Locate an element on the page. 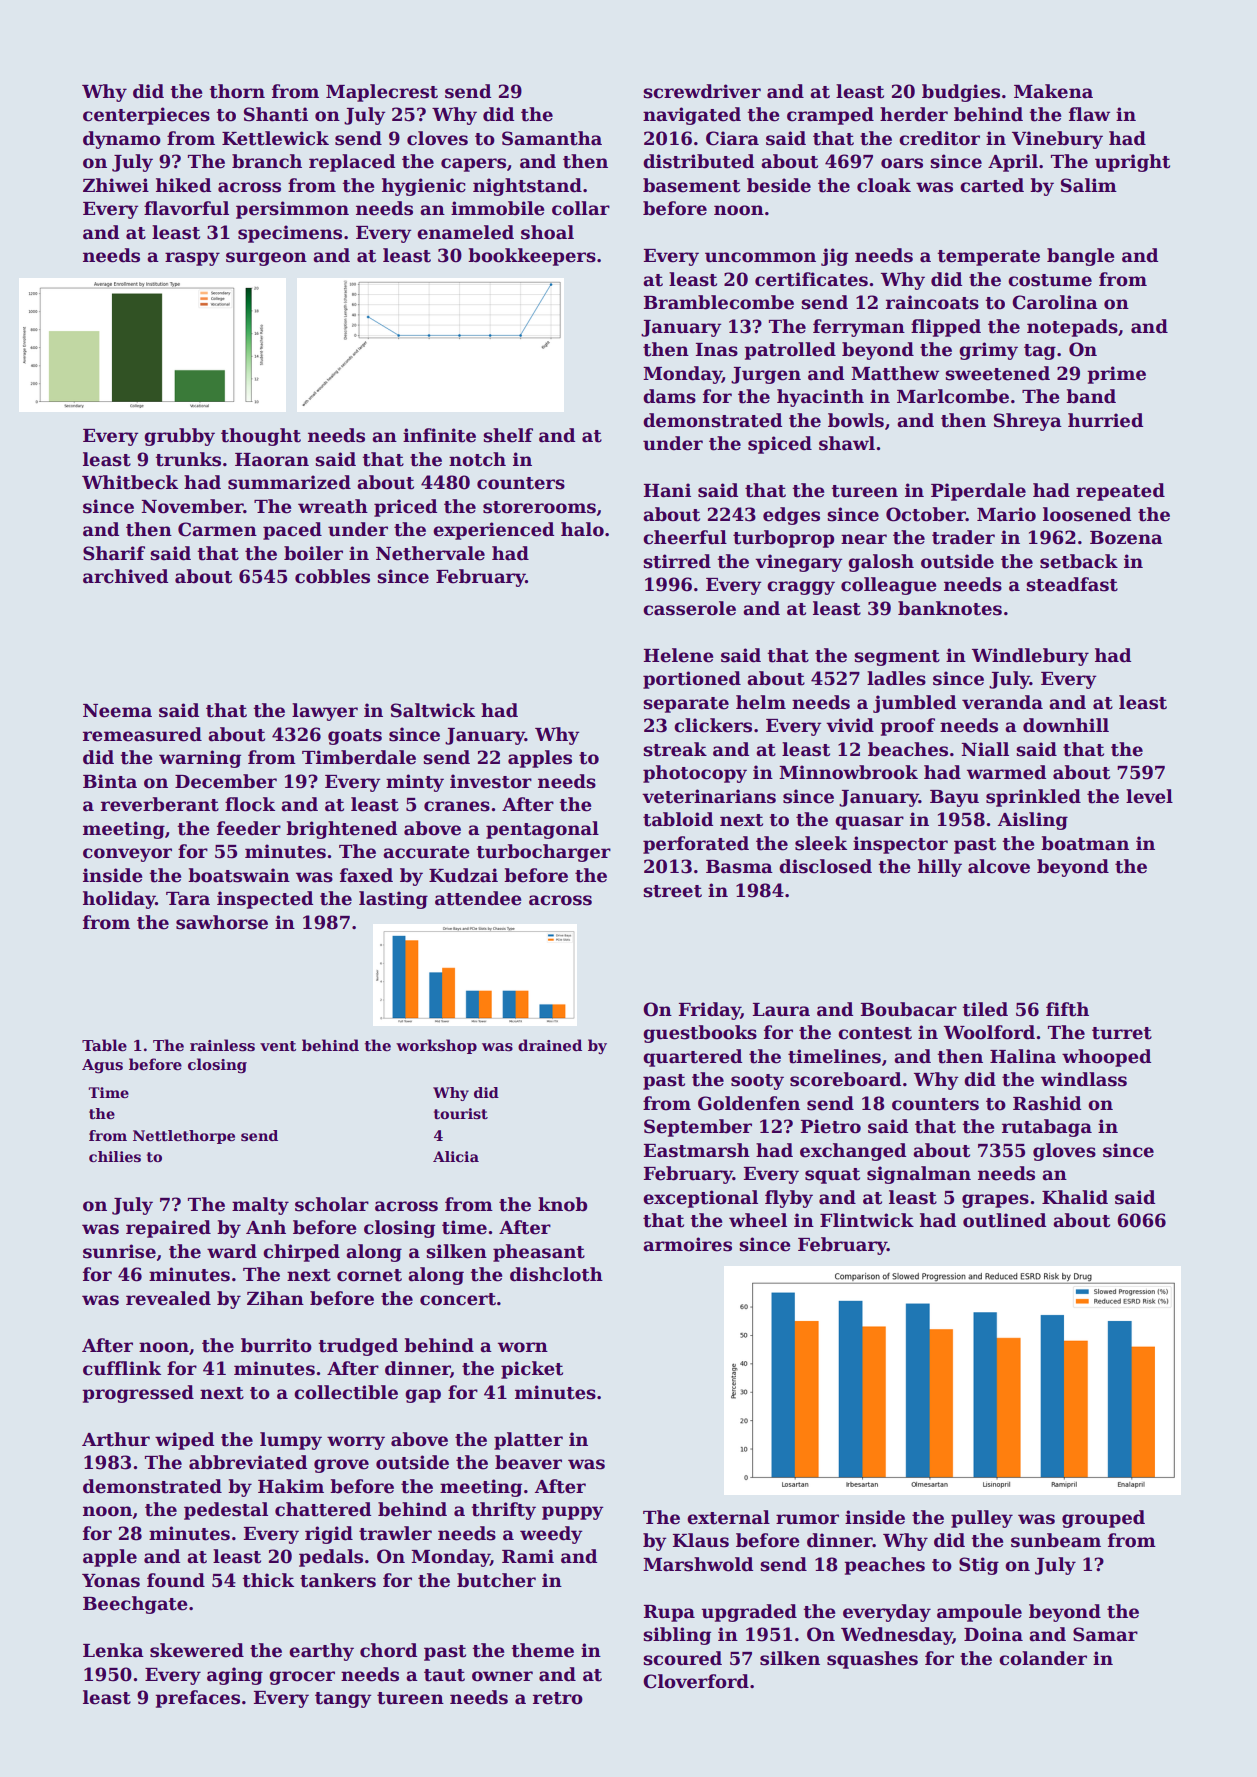 The height and width of the image is (1777, 1257). beside is located at coordinates (779, 185).
